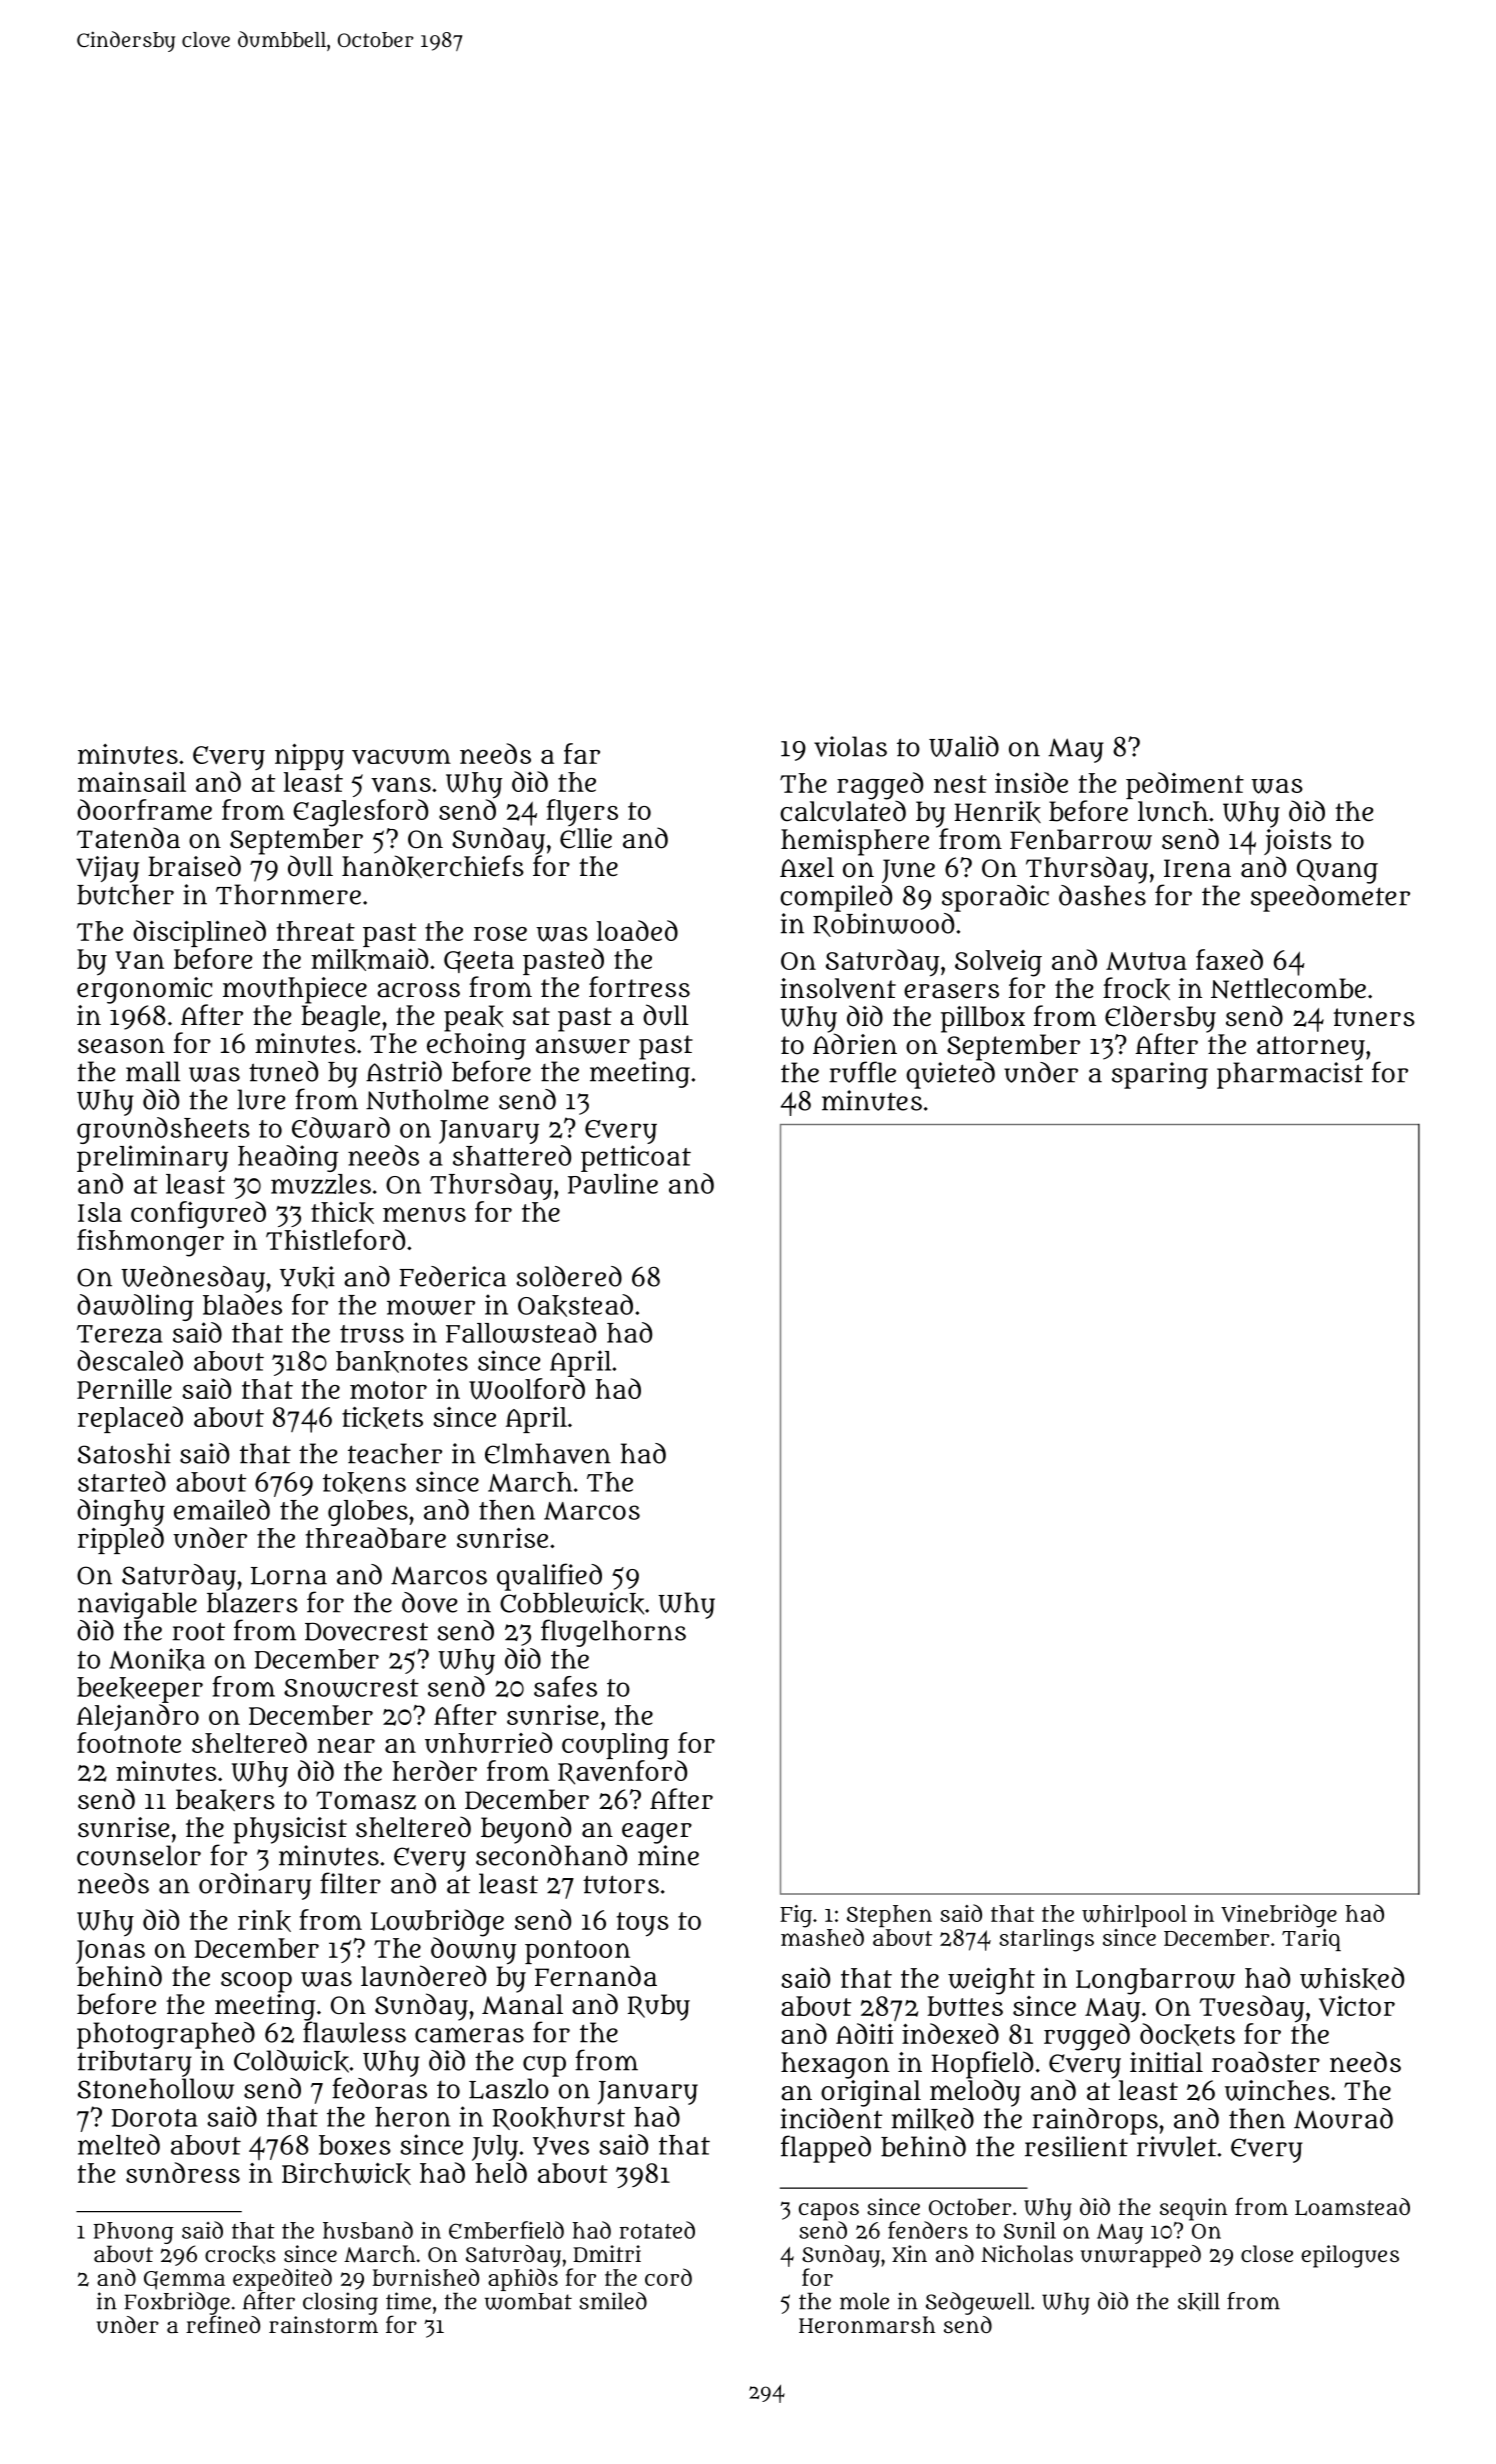 The width and height of the document is (1496, 2464). Describe the element at coordinates (323, 2324) in the document. I see `rainstorm` at that location.
